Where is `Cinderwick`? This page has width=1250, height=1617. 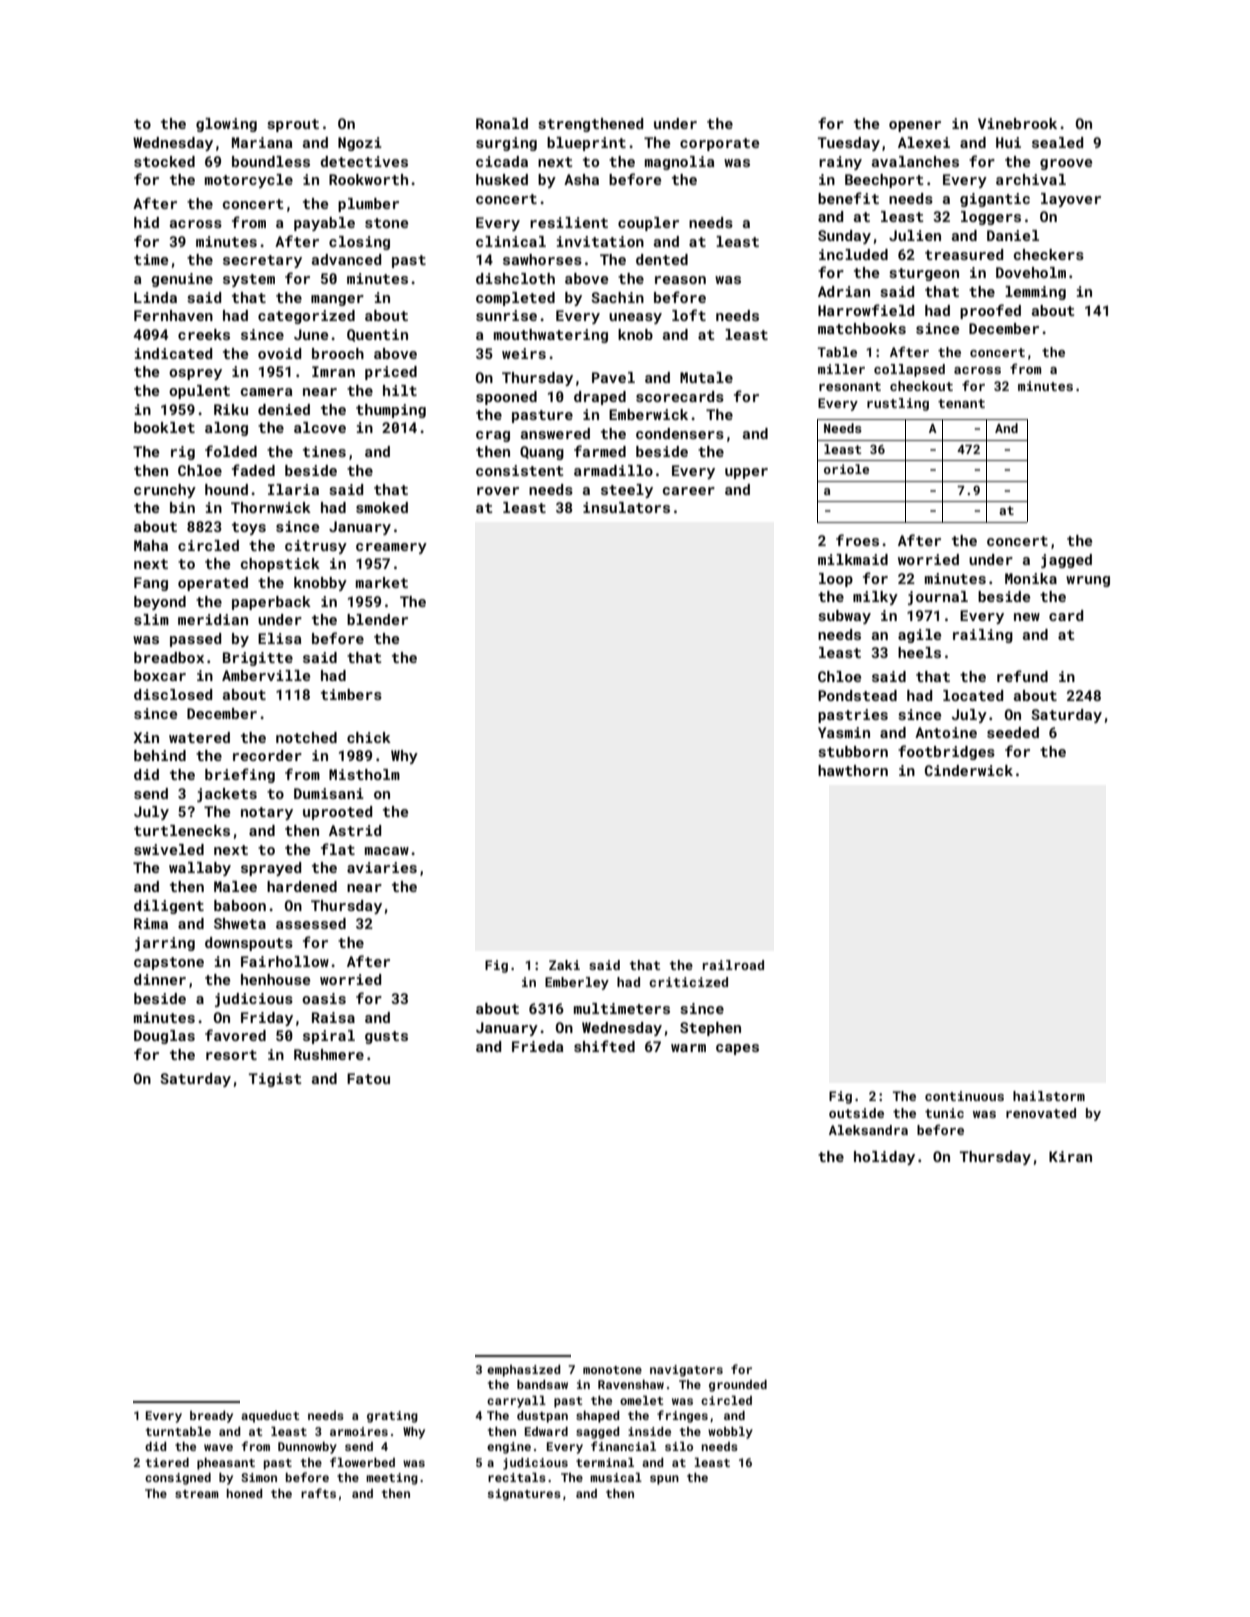
Cinderwick is located at coordinates (969, 770).
